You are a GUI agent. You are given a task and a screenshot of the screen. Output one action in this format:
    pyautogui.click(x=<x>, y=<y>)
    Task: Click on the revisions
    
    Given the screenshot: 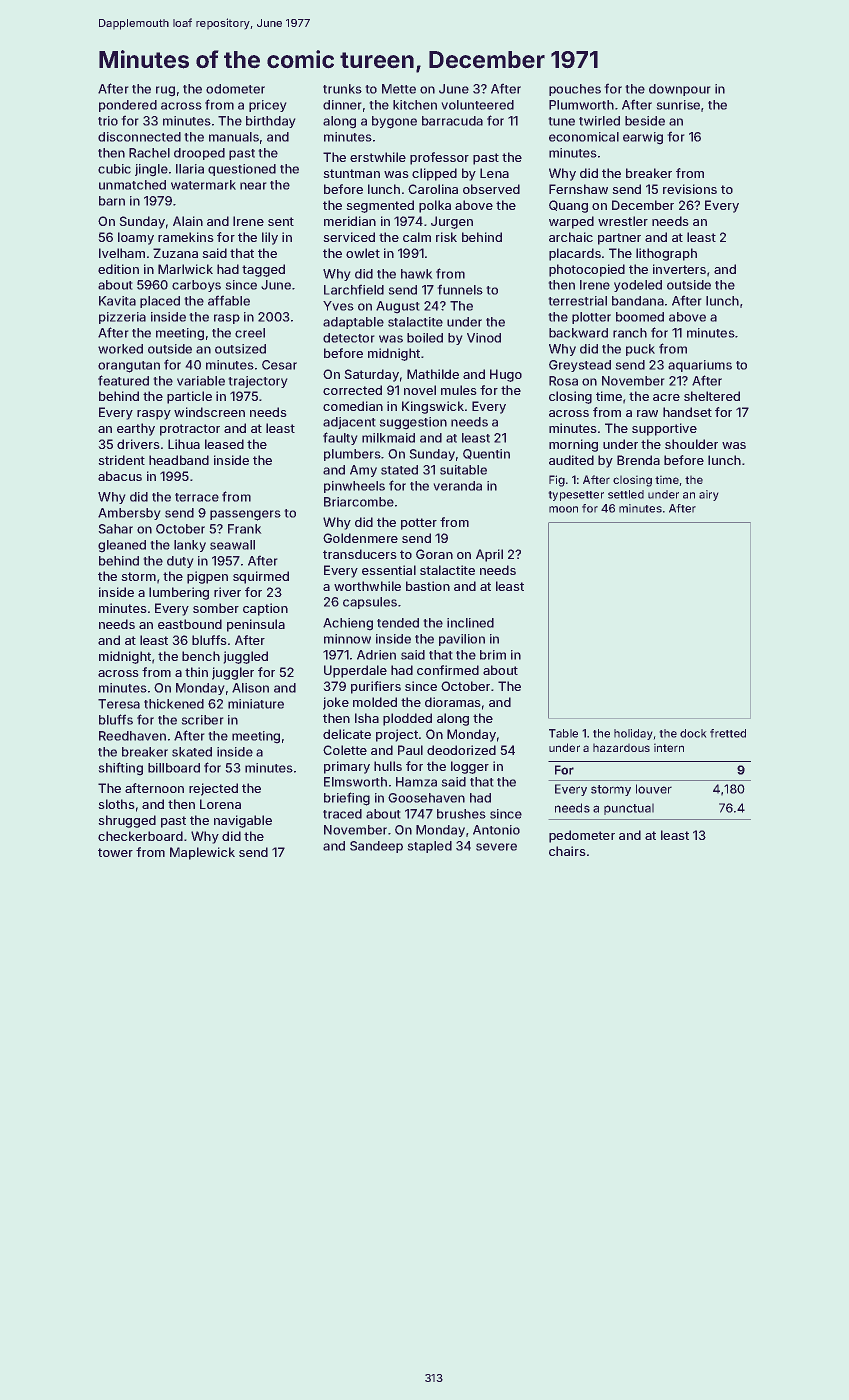 What is the action you would take?
    pyautogui.click(x=690, y=189)
